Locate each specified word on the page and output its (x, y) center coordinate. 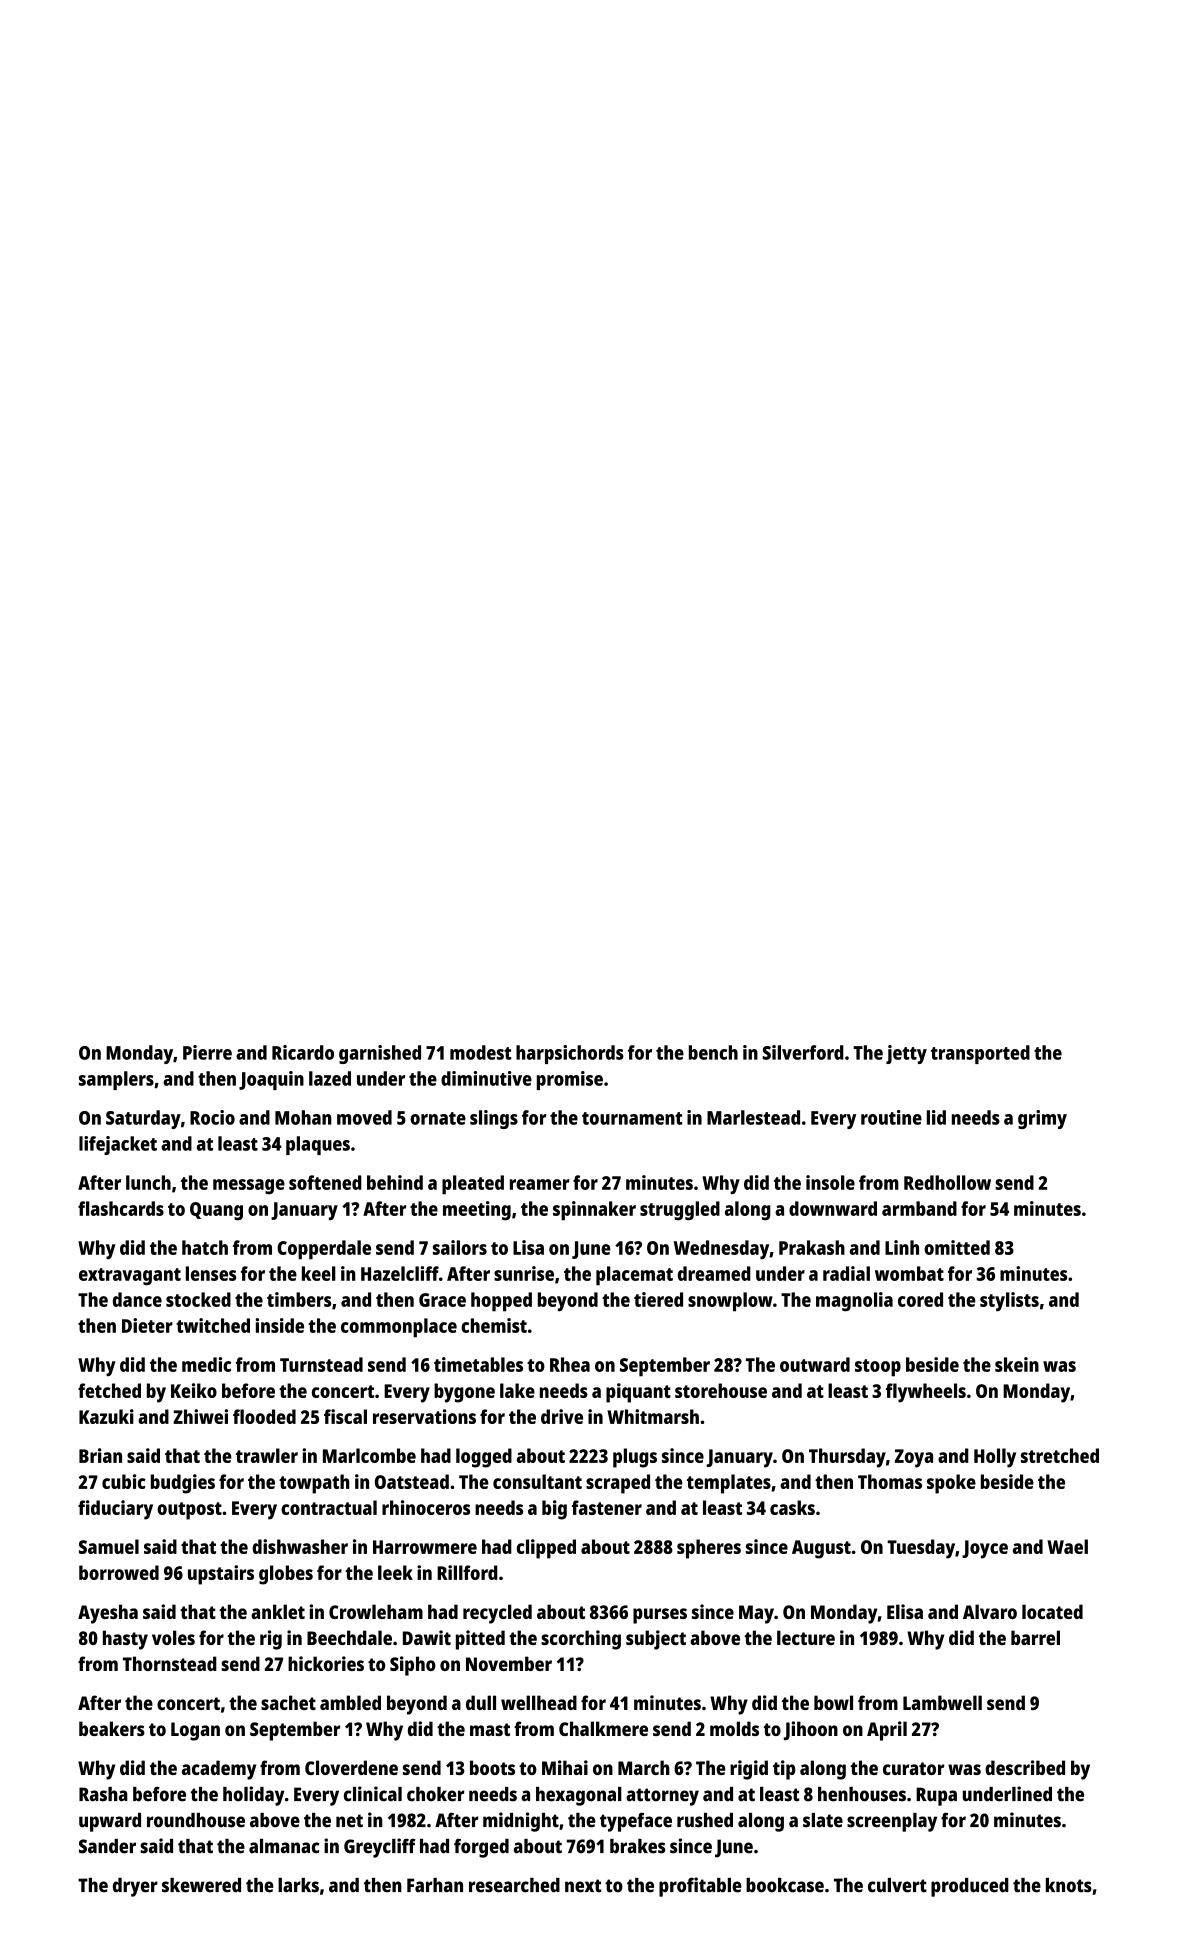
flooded (264, 1416)
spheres (709, 1549)
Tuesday (921, 1549)
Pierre (207, 1052)
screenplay (892, 1822)
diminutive (486, 1078)
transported (980, 1054)
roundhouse (196, 1820)
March (644, 1767)
